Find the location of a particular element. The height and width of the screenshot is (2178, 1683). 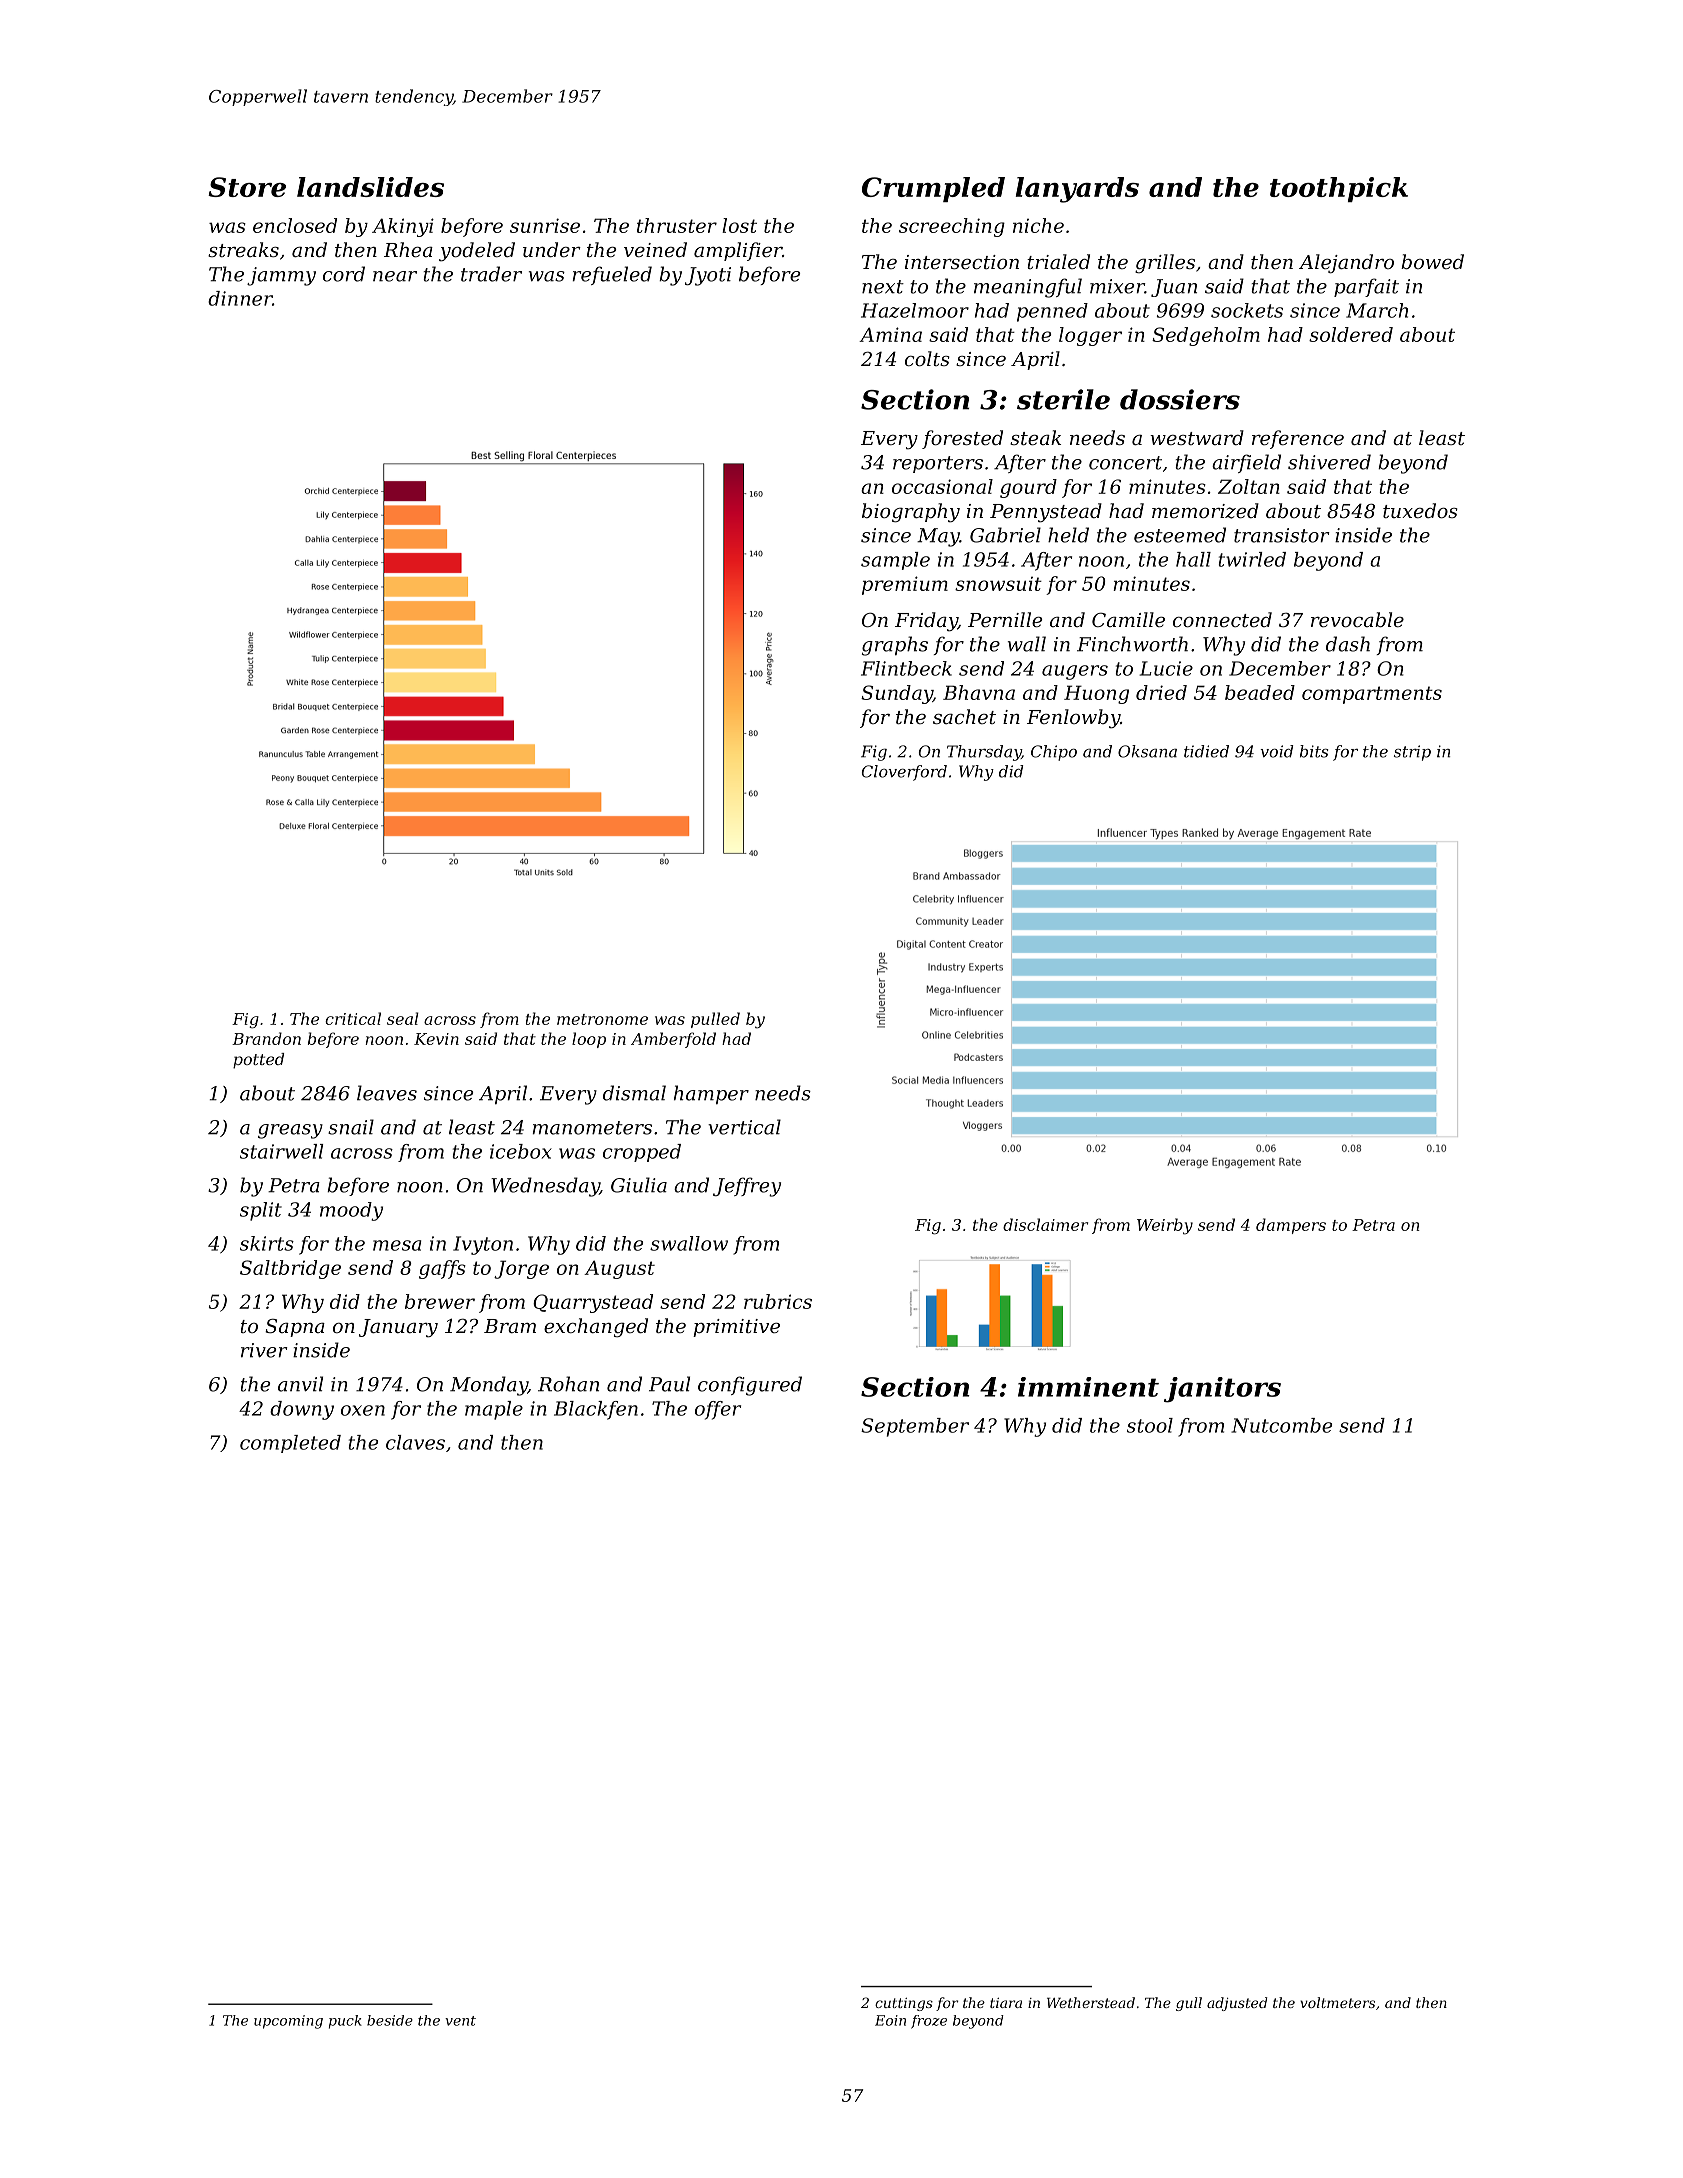

critical is located at coordinates (353, 1018).
